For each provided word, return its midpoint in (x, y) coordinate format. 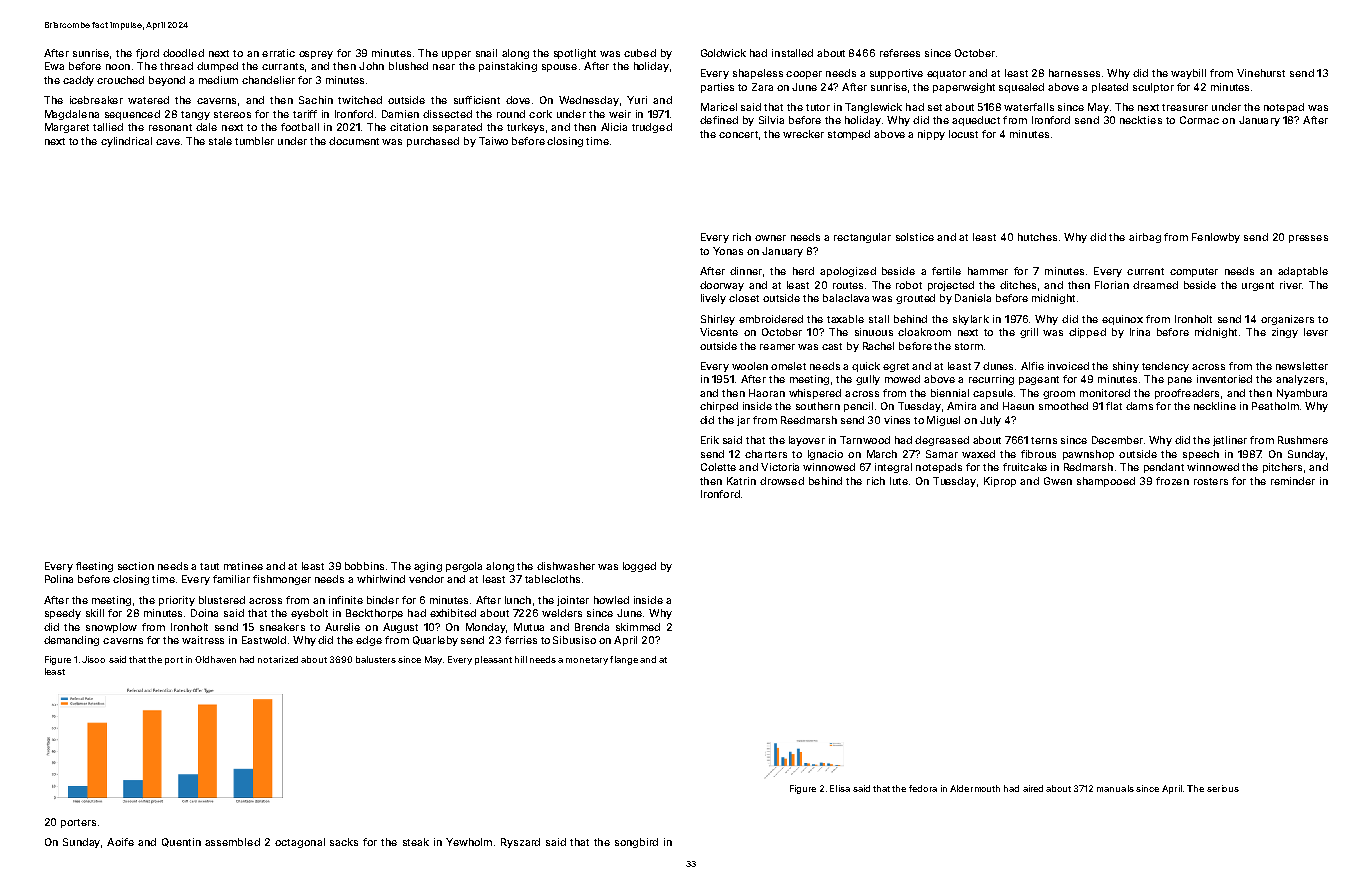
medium (218, 80)
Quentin (181, 842)
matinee (243, 566)
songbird (636, 843)
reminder (1293, 481)
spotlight (575, 54)
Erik (710, 440)
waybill (1188, 74)
